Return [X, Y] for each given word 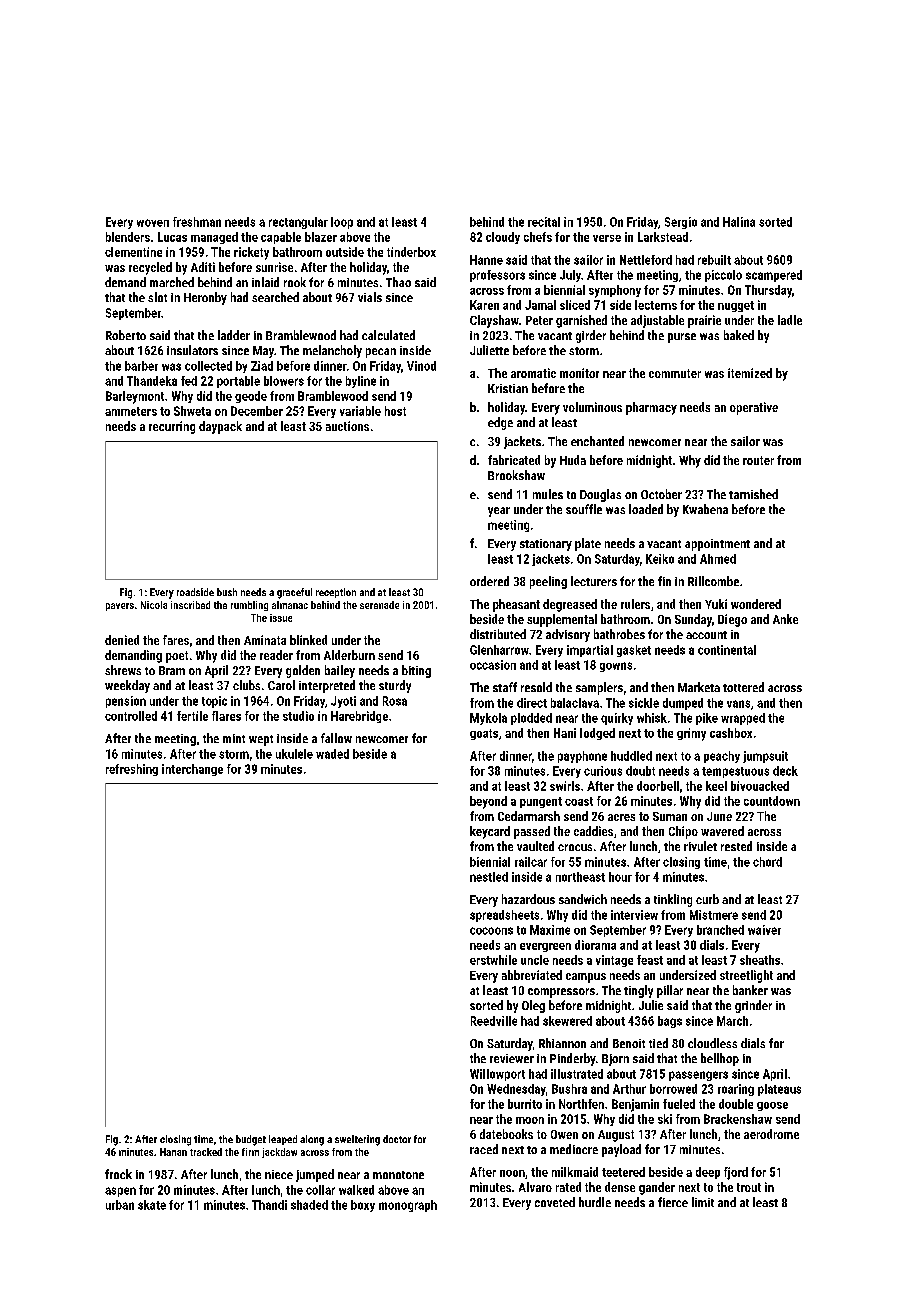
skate [152, 1205]
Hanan [173, 1152]
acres [621, 817]
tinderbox [411, 252]
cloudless [712, 1043]
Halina [739, 222]
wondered [756, 604]
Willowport [497, 1075]
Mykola [488, 719]
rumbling [249, 606]
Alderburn [349, 655]
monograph [408, 1206]
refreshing [132, 770]
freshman [197, 222]
